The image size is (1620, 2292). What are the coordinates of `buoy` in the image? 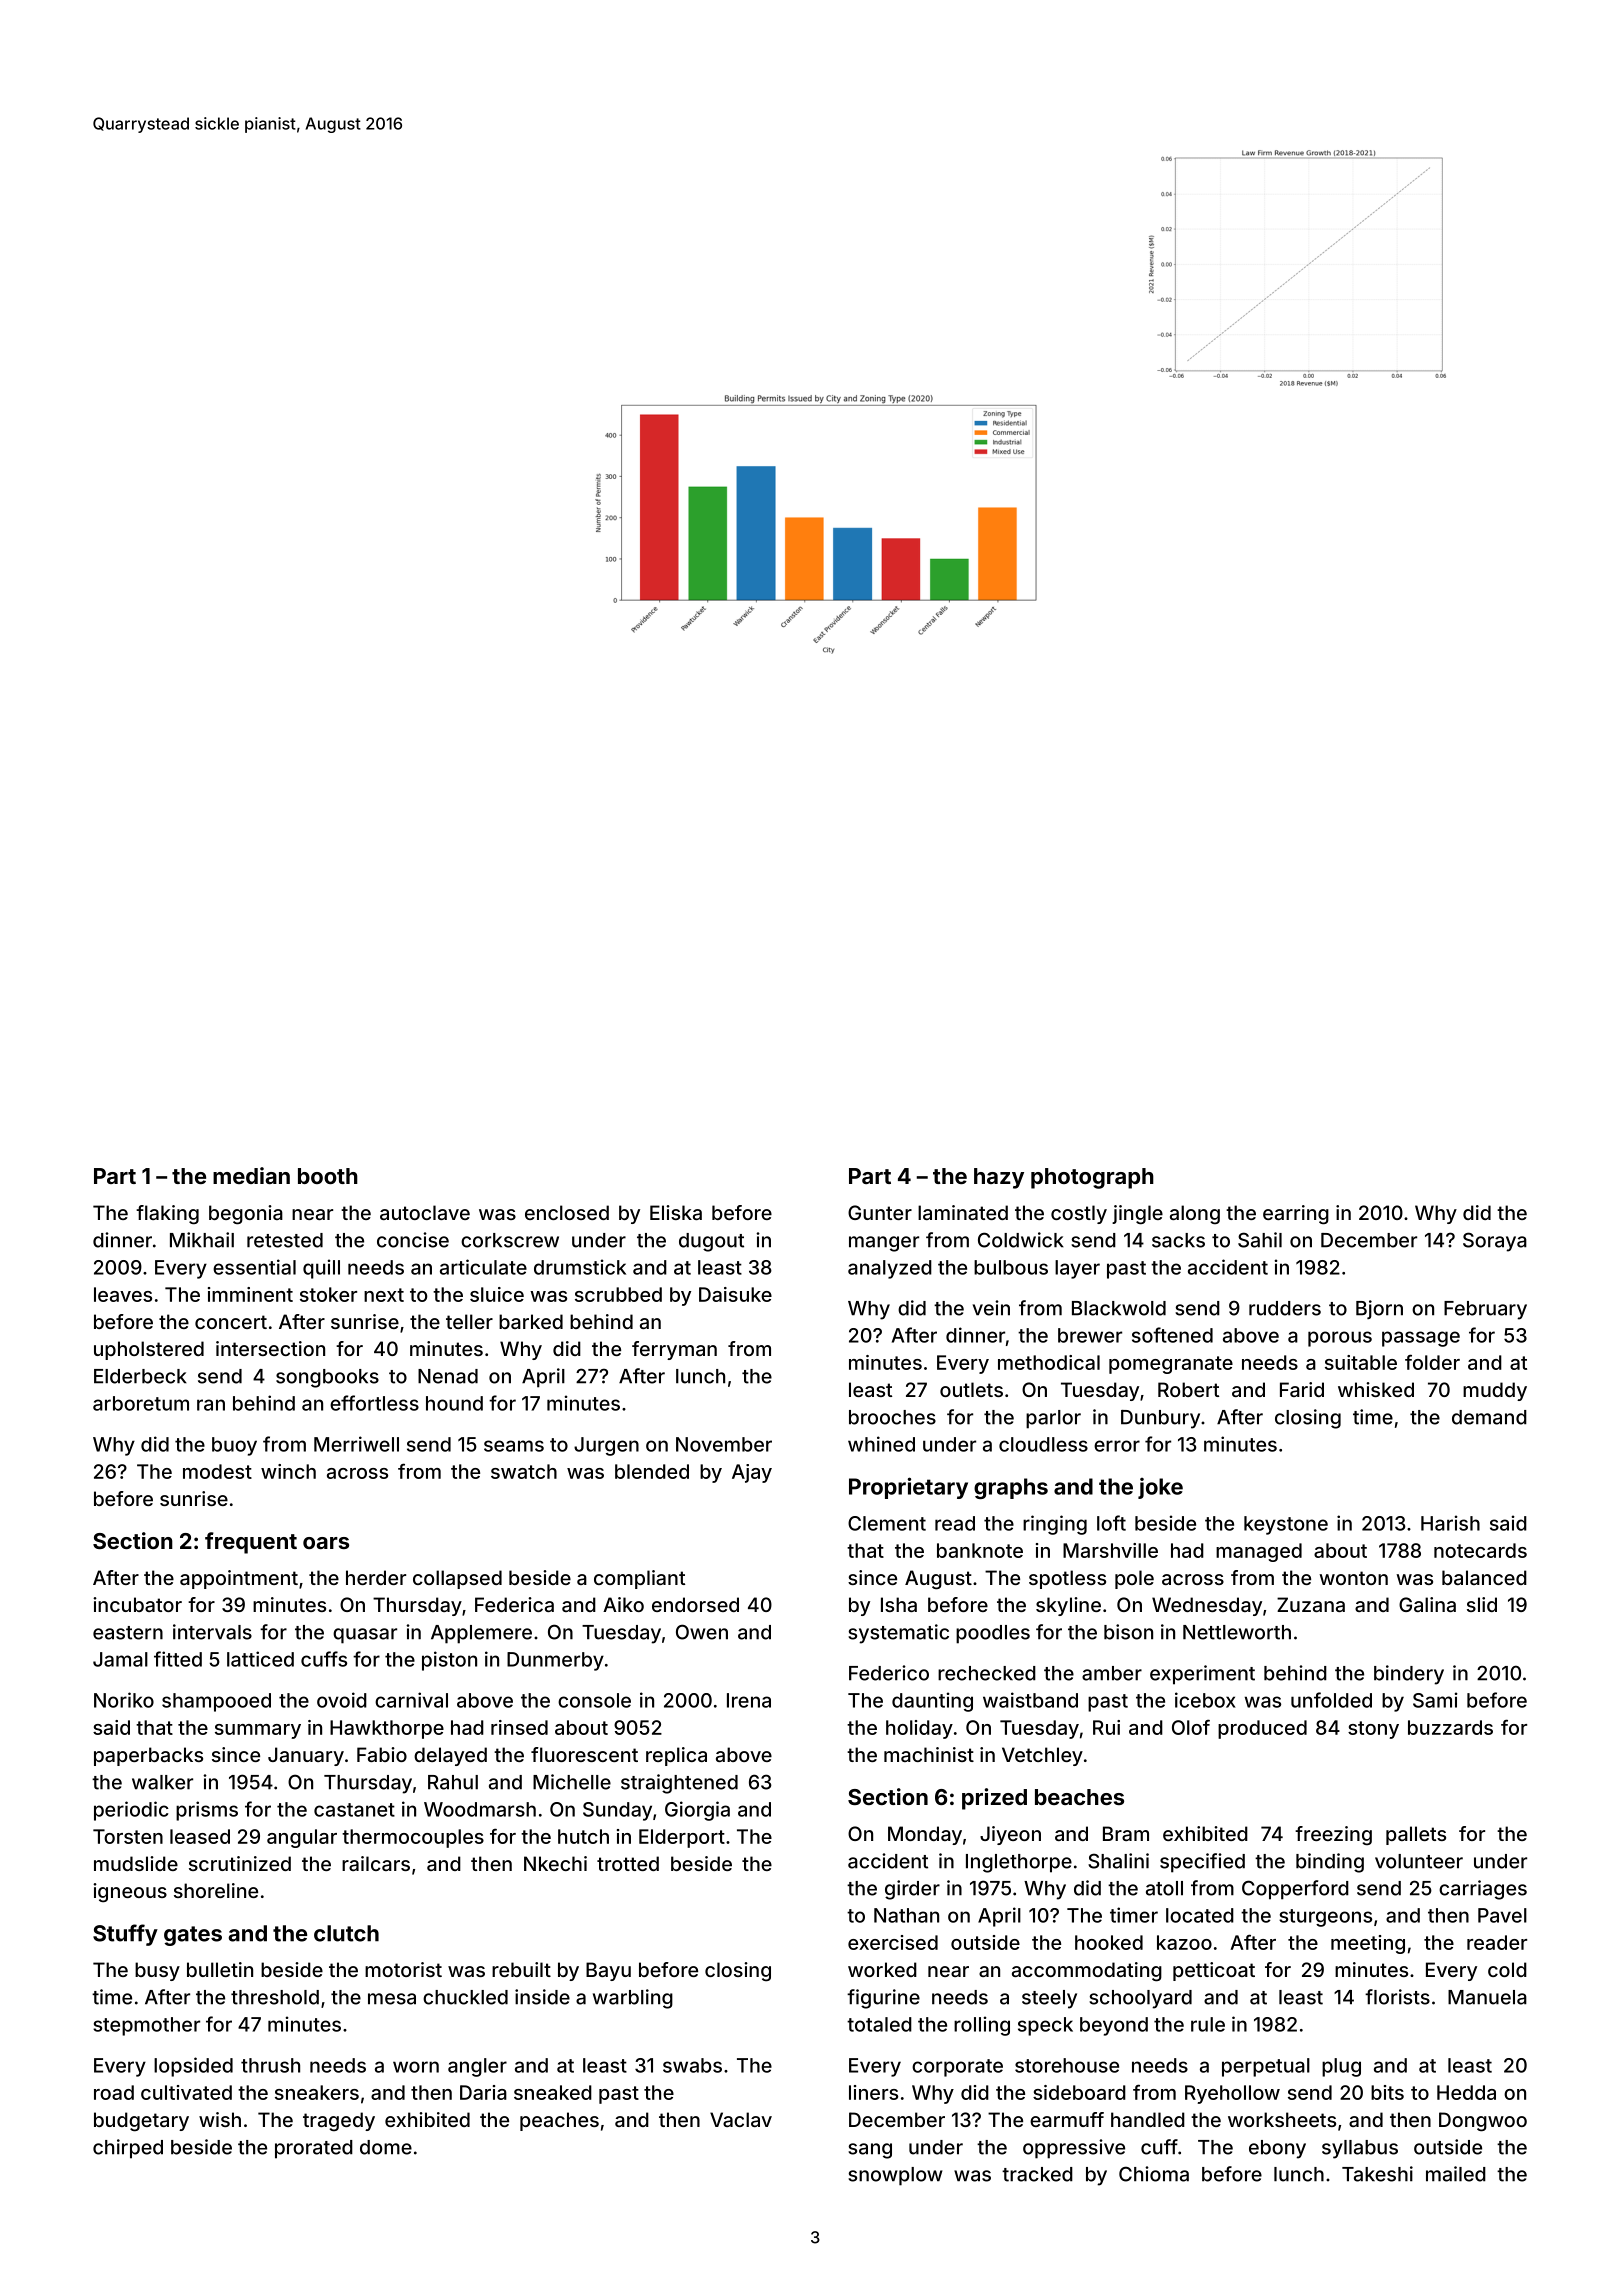 It's located at (234, 1446).
